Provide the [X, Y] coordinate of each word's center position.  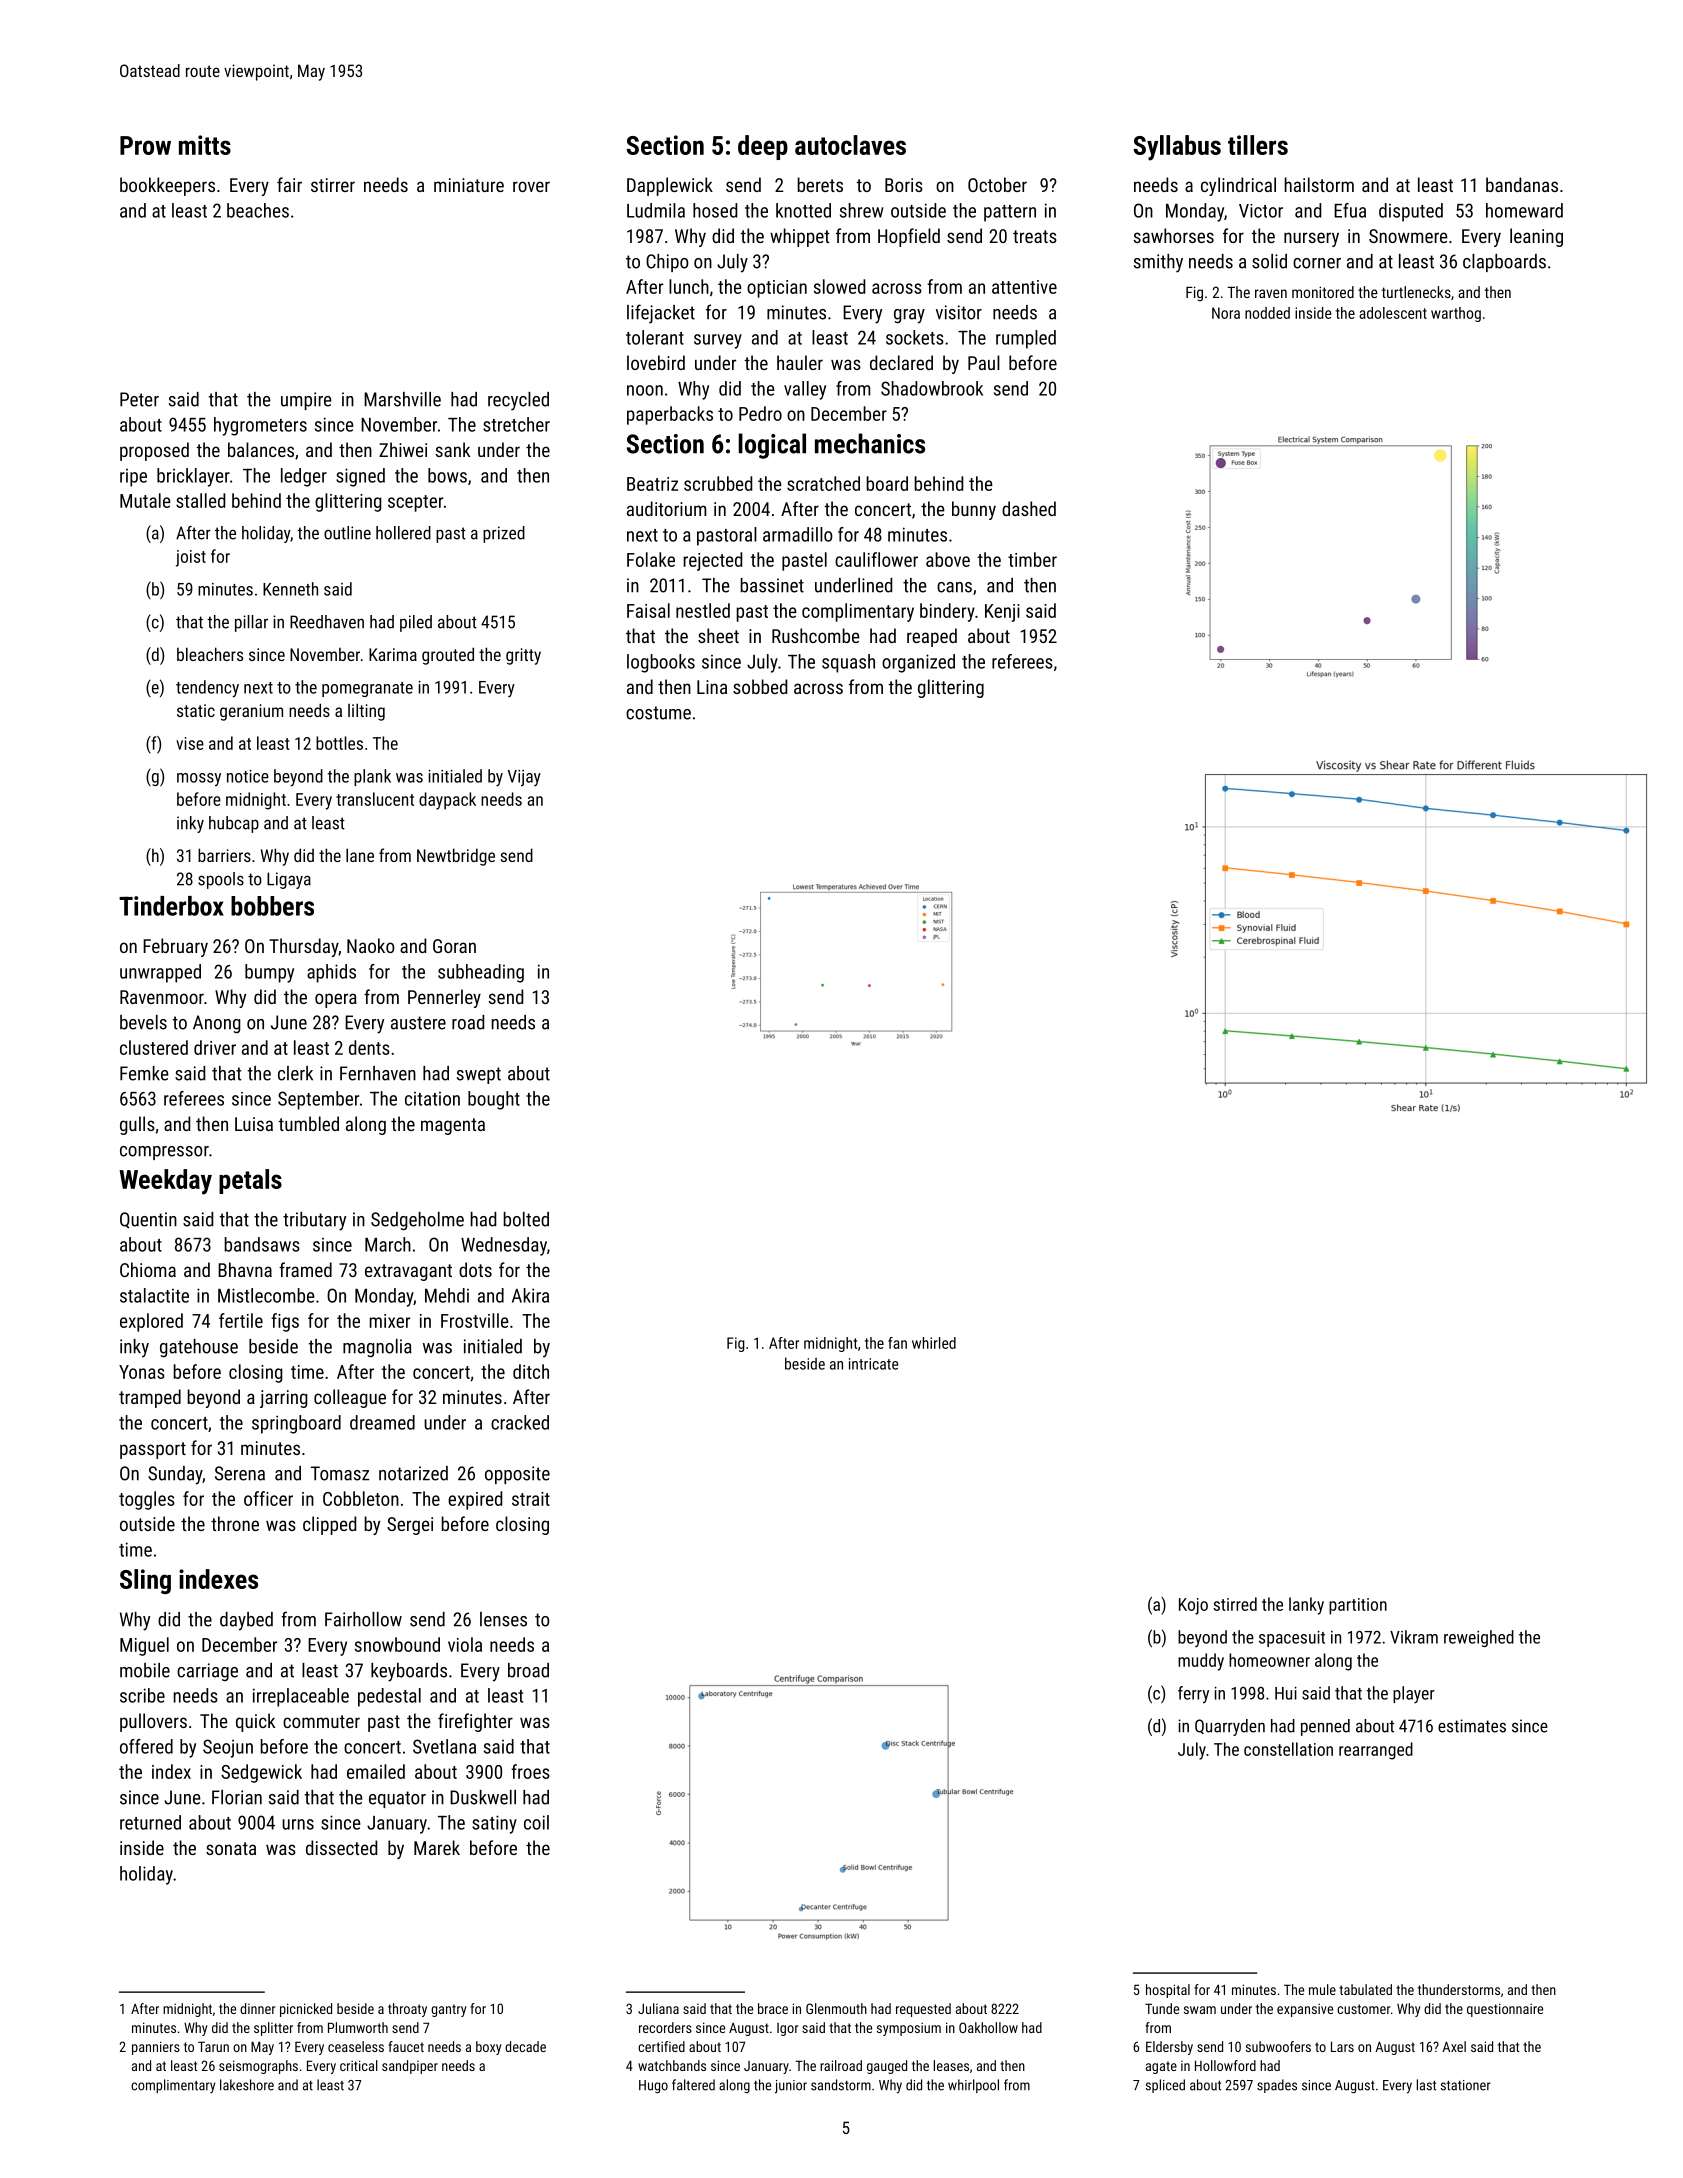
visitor [959, 312]
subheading [481, 973]
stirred [1235, 1604]
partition [1358, 1606]
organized [918, 663]
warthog [1456, 314]
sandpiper [410, 2067]
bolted [526, 1219]
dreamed [382, 1422]
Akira [530, 1295]
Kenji [1002, 613]
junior [791, 2087]
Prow [145, 145]
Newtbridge [456, 857]
